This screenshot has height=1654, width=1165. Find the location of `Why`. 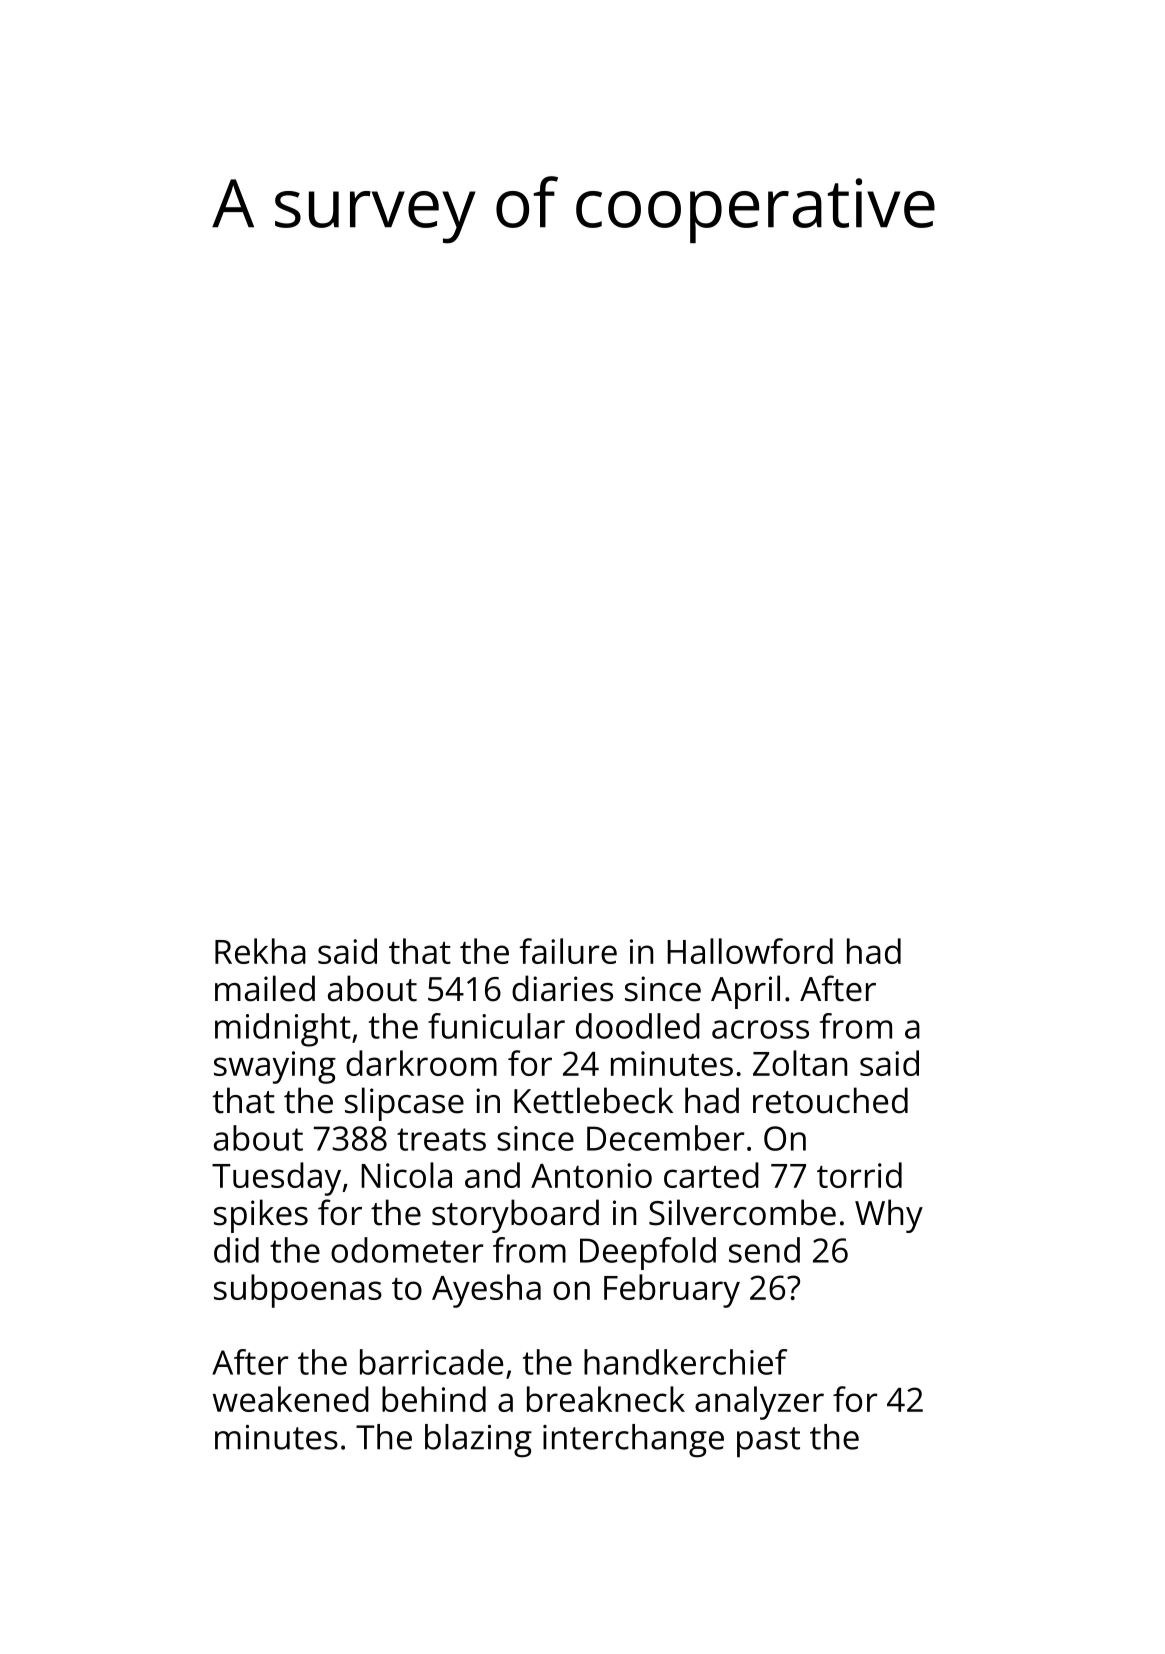

Why is located at coordinates (889, 1216).
